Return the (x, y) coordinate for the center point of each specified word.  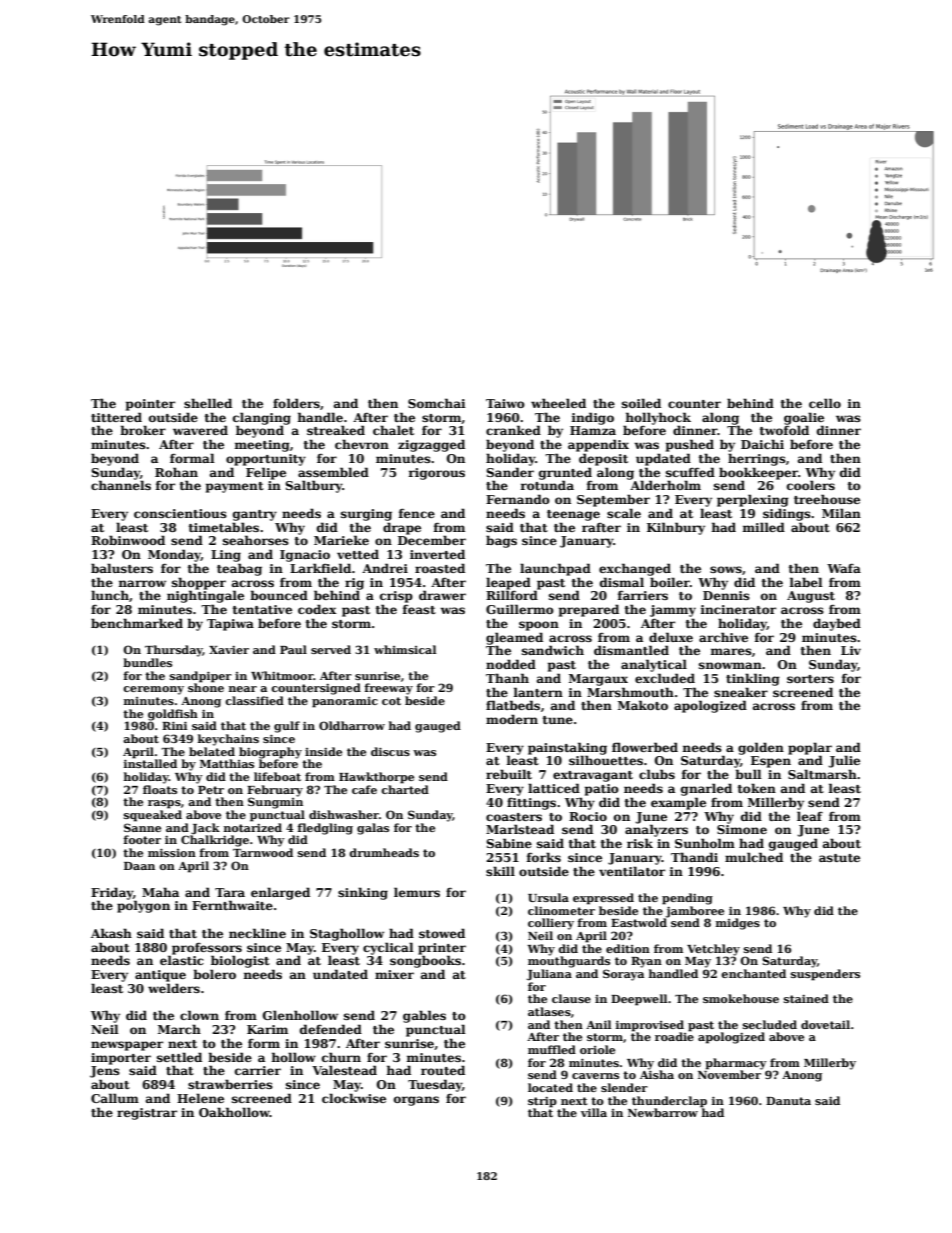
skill (500, 871)
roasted (440, 568)
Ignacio (305, 556)
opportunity (266, 460)
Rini (174, 725)
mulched (754, 857)
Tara (230, 892)
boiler (670, 582)
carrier (258, 1070)
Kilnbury (676, 528)
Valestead (344, 1070)
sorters (810, 679)
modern (512, 719)
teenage (573, 515)
